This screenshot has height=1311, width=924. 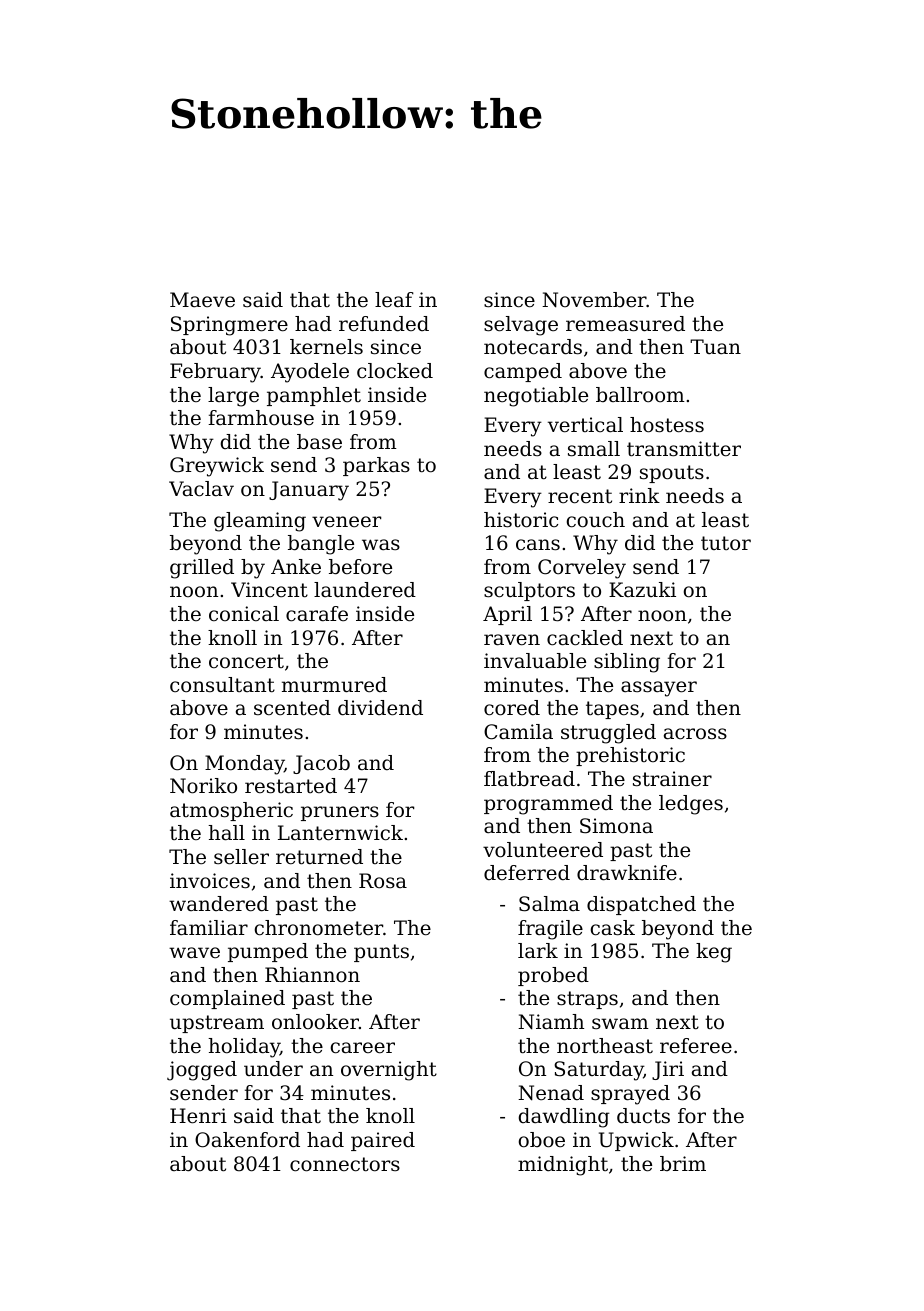 What do you see at coordinates (202, 1071) in the screenshot?
I see `jogged` at bounding box center [202, 1071].
